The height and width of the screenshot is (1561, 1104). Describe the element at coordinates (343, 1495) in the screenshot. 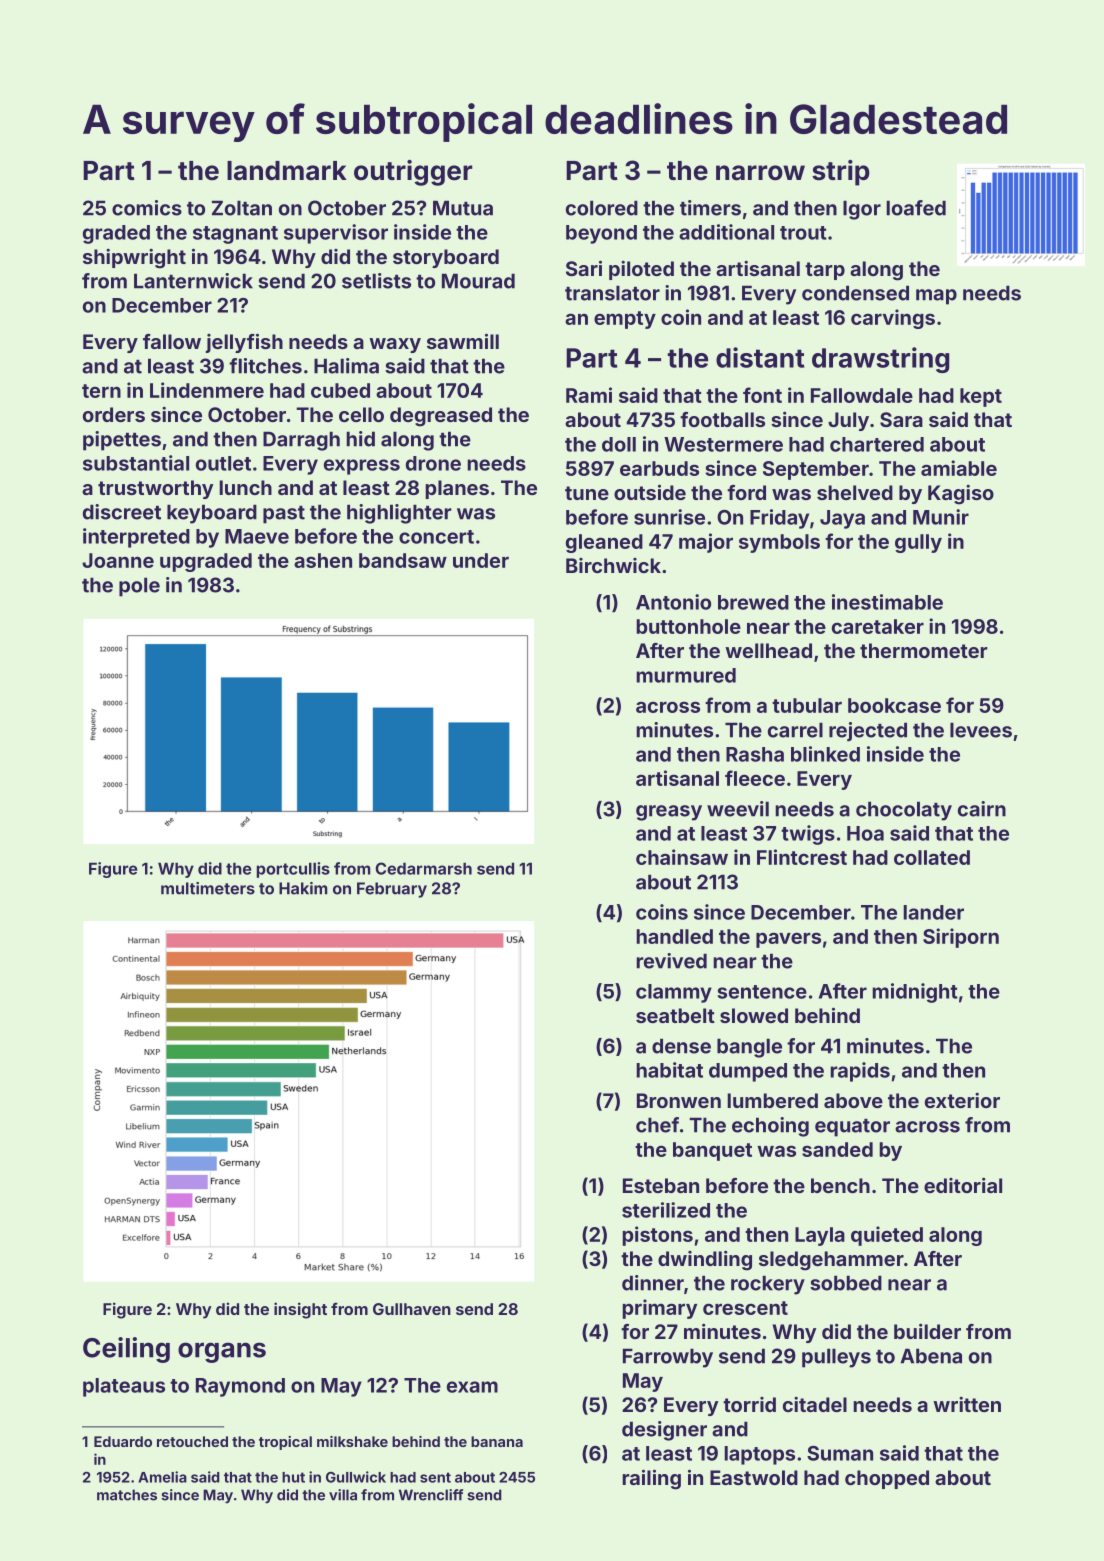

I see `villa` at that location.
